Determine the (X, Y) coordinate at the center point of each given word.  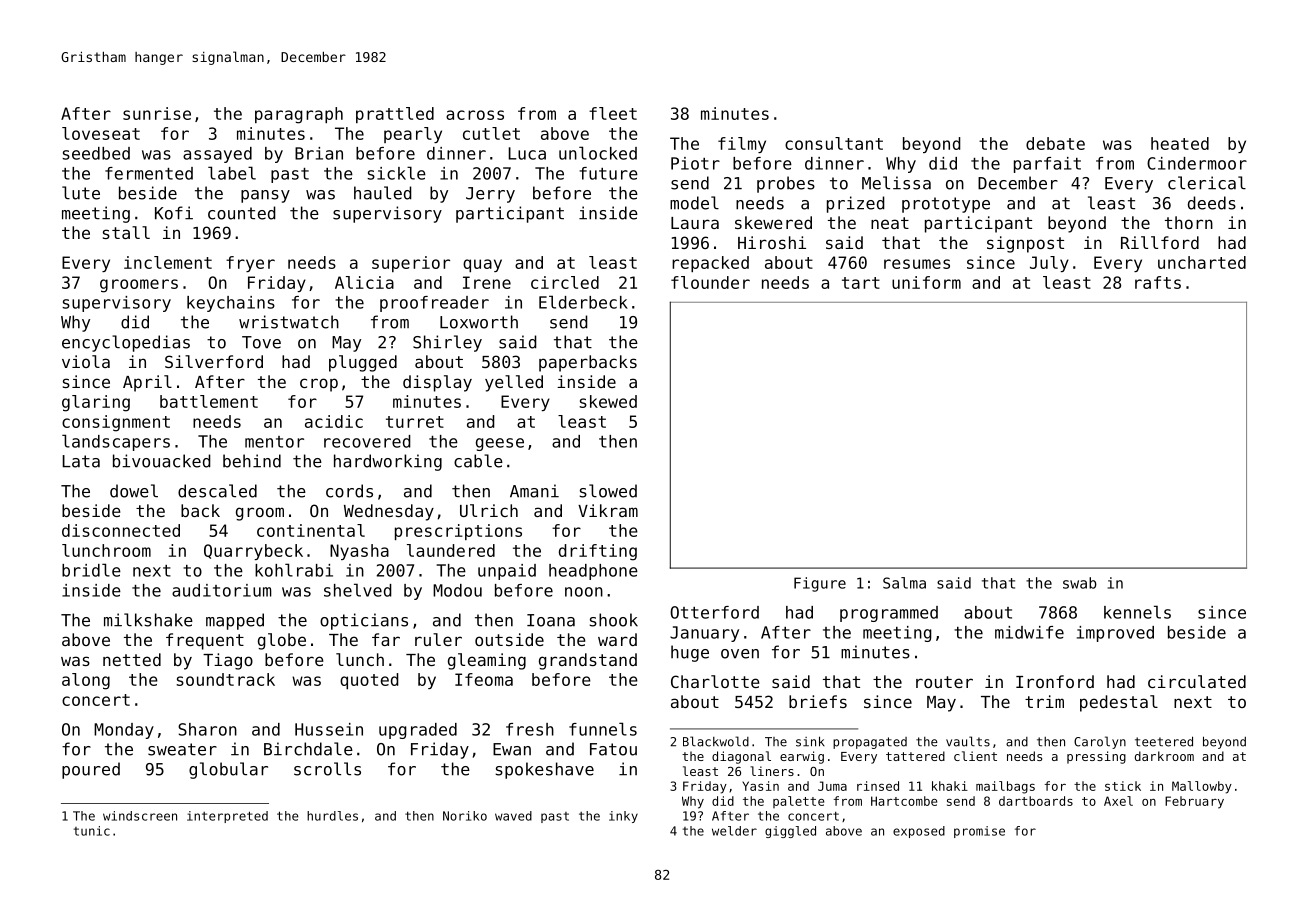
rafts (1158, 282)
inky (623, 817)
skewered (773, 222)
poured (91, 770)
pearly (413, 135)
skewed (608, 401)
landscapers (116, 442)
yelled (514, 383)
